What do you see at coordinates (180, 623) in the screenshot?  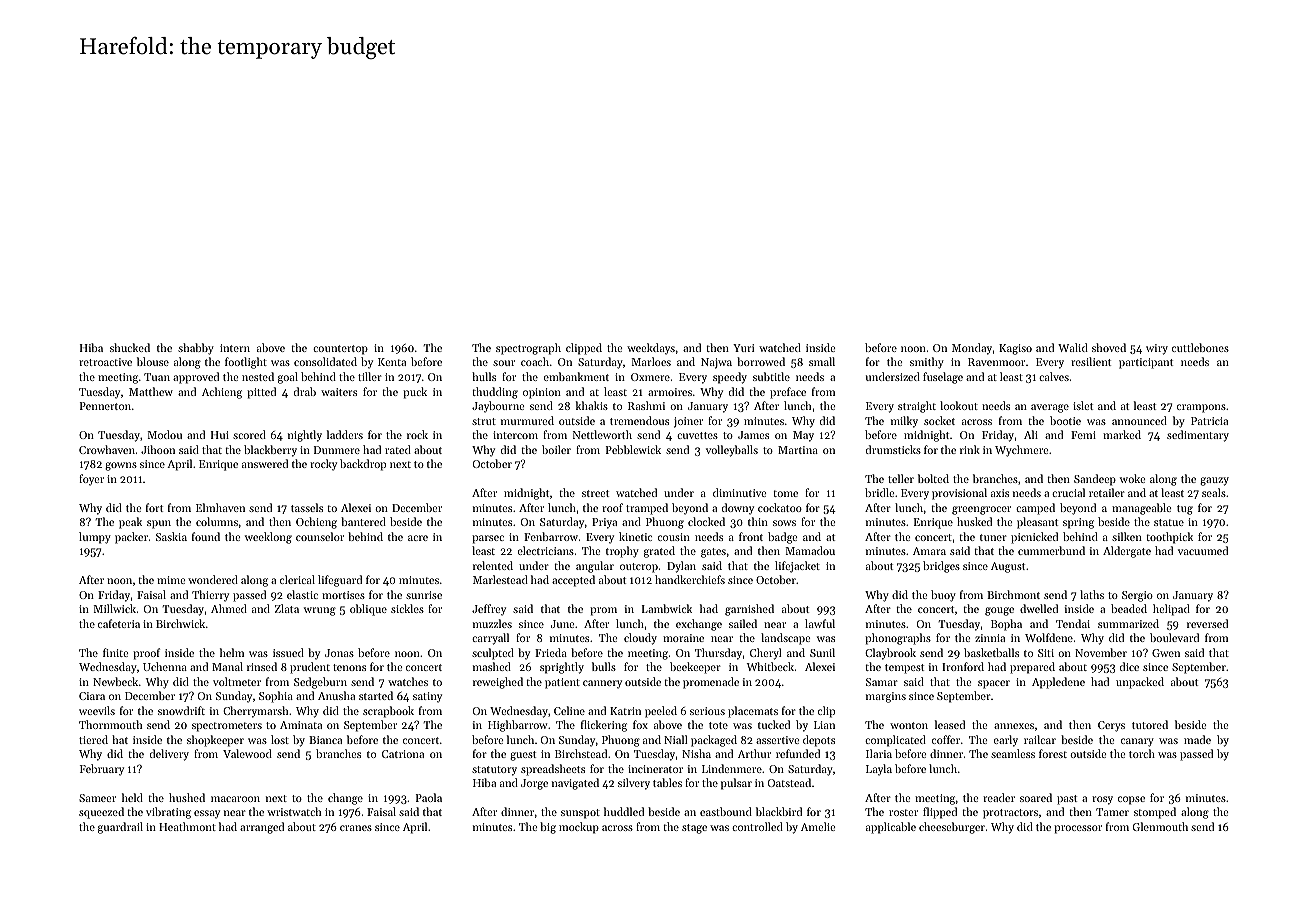 I see `Birchwick` at bounding box center [180, 623].
